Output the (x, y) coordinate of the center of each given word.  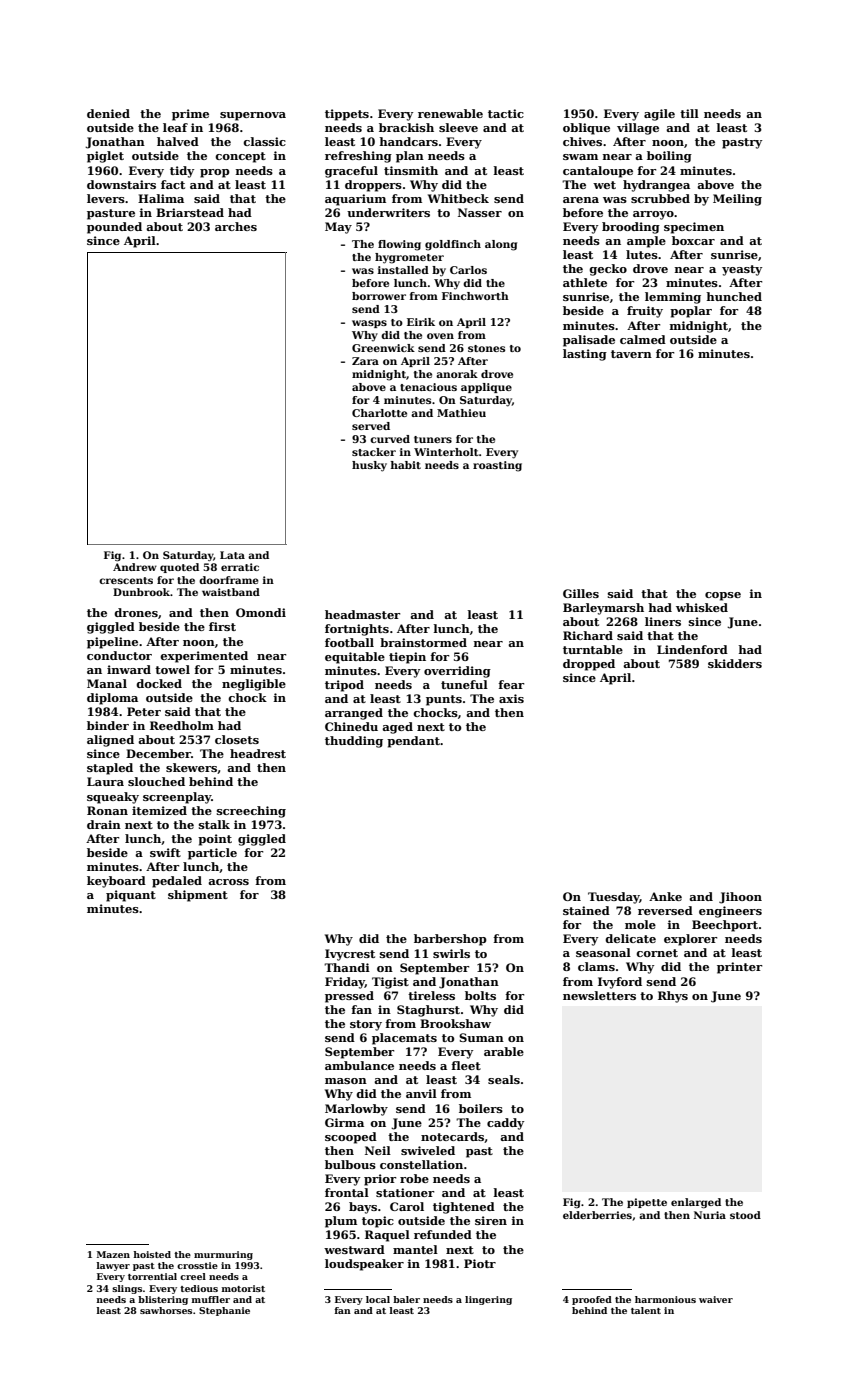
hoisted (152, 1254)
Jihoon (740, 898)
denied (108, 113)
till (689, 113)
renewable (450, 113)
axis (511, 698)
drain (104, 824)
